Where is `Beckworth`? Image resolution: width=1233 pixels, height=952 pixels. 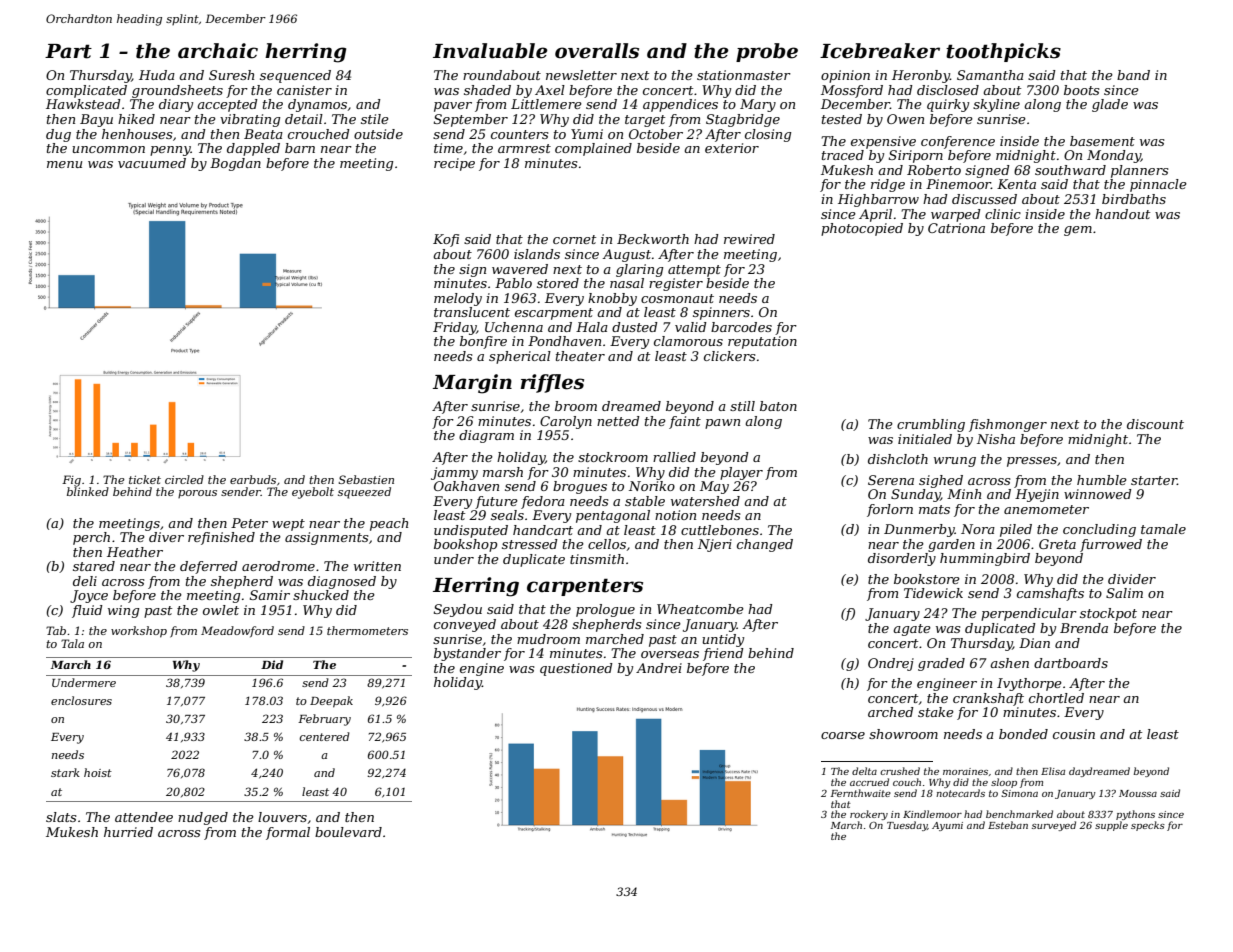 Beckworth is located at coordinates (653, 239).
